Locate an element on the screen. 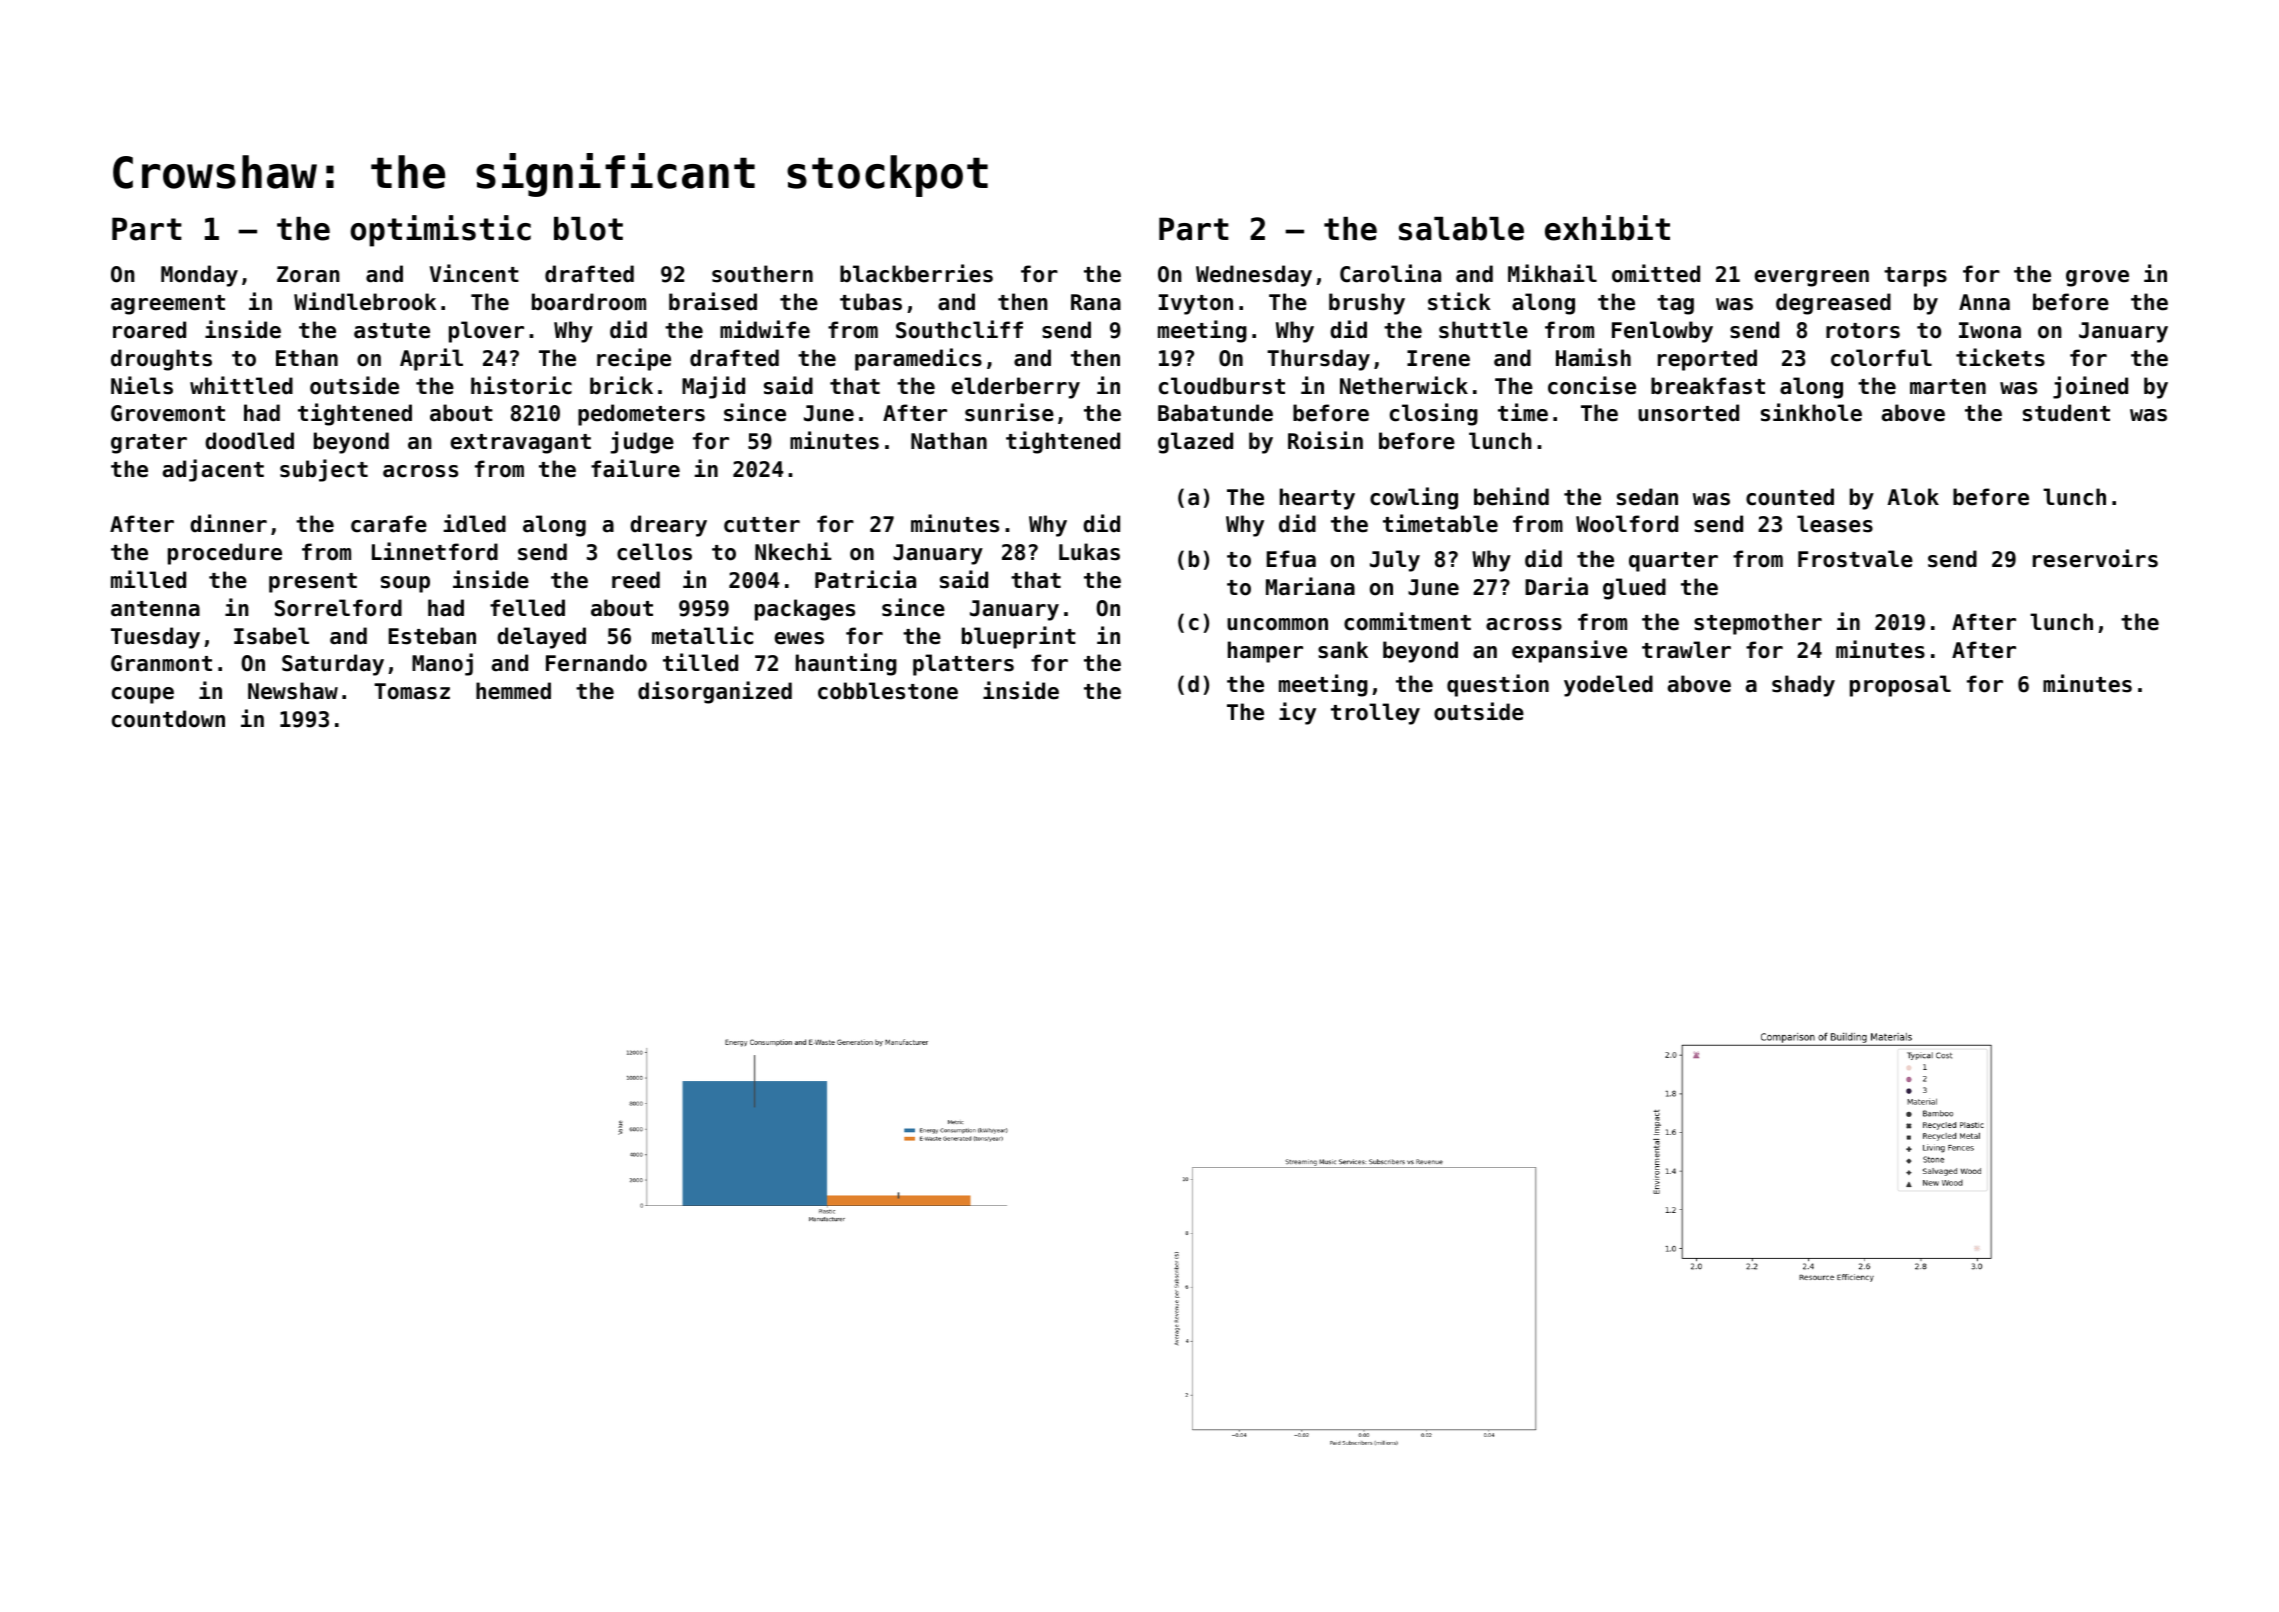 The width and height of the screenshot is (2279, 1612). blackberries is located at coordinates (916, 273).
